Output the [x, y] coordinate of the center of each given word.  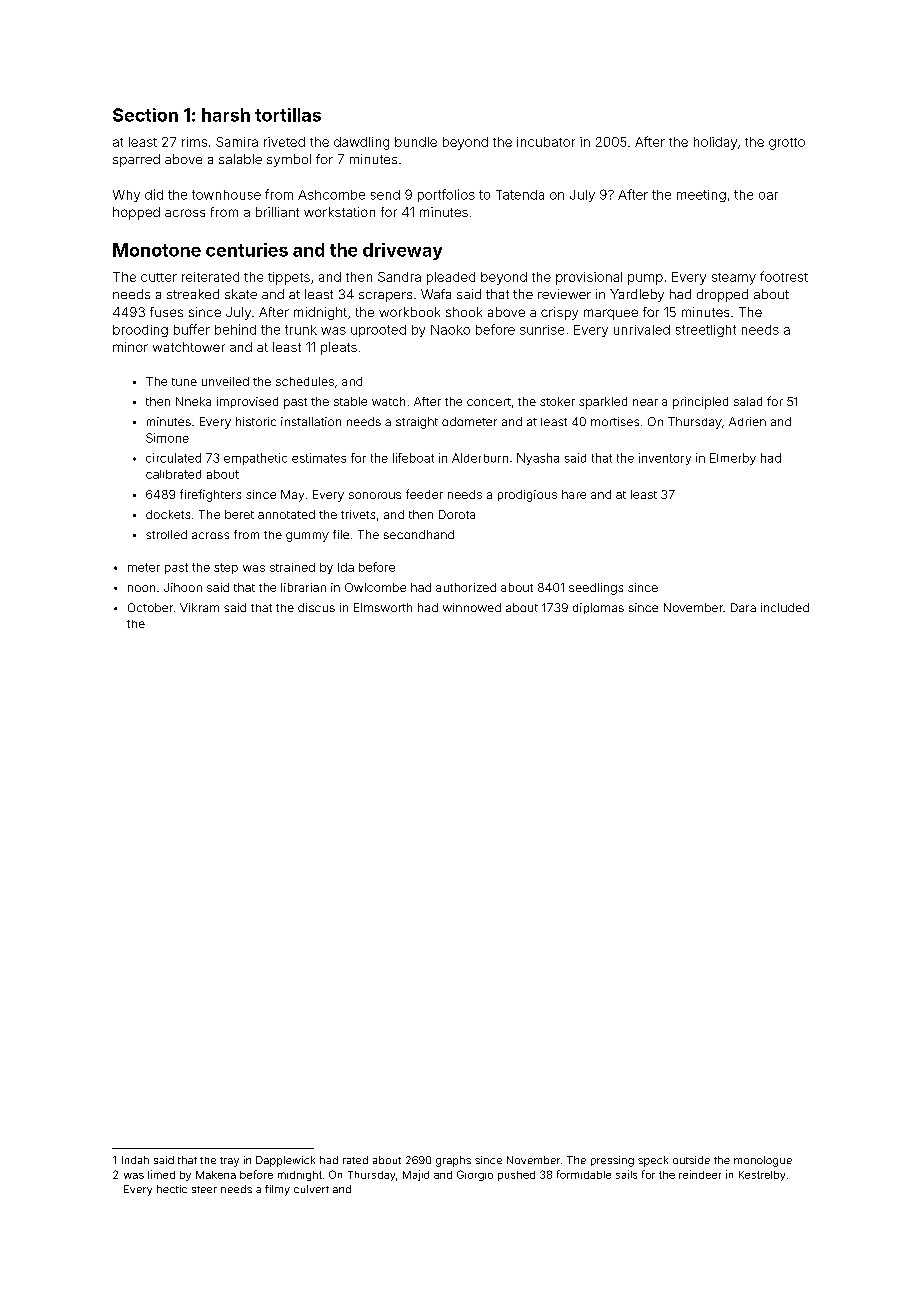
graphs [453, 1161]
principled [700, 403]
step [226, 568]
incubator [546, 142]
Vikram [199, 607]
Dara [743, 607]
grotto [787, 144]
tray [229, 1162]
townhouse [226, 195]
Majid [416, 1175]
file [341, 534]
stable [350, 401]
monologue [763, 1161]
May [292, 496]
